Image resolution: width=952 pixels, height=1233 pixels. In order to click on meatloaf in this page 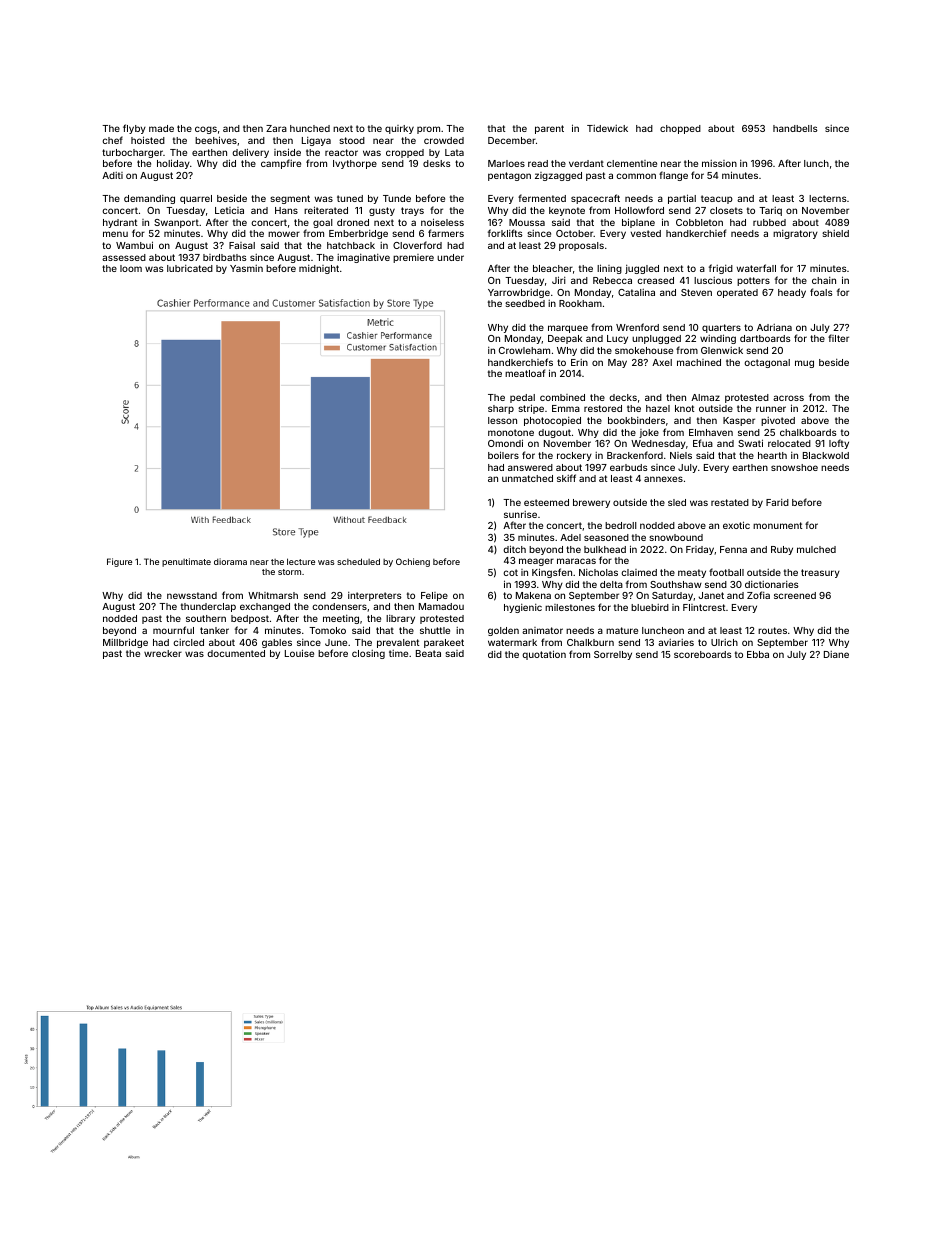, I will do `click(525, 373)`.
